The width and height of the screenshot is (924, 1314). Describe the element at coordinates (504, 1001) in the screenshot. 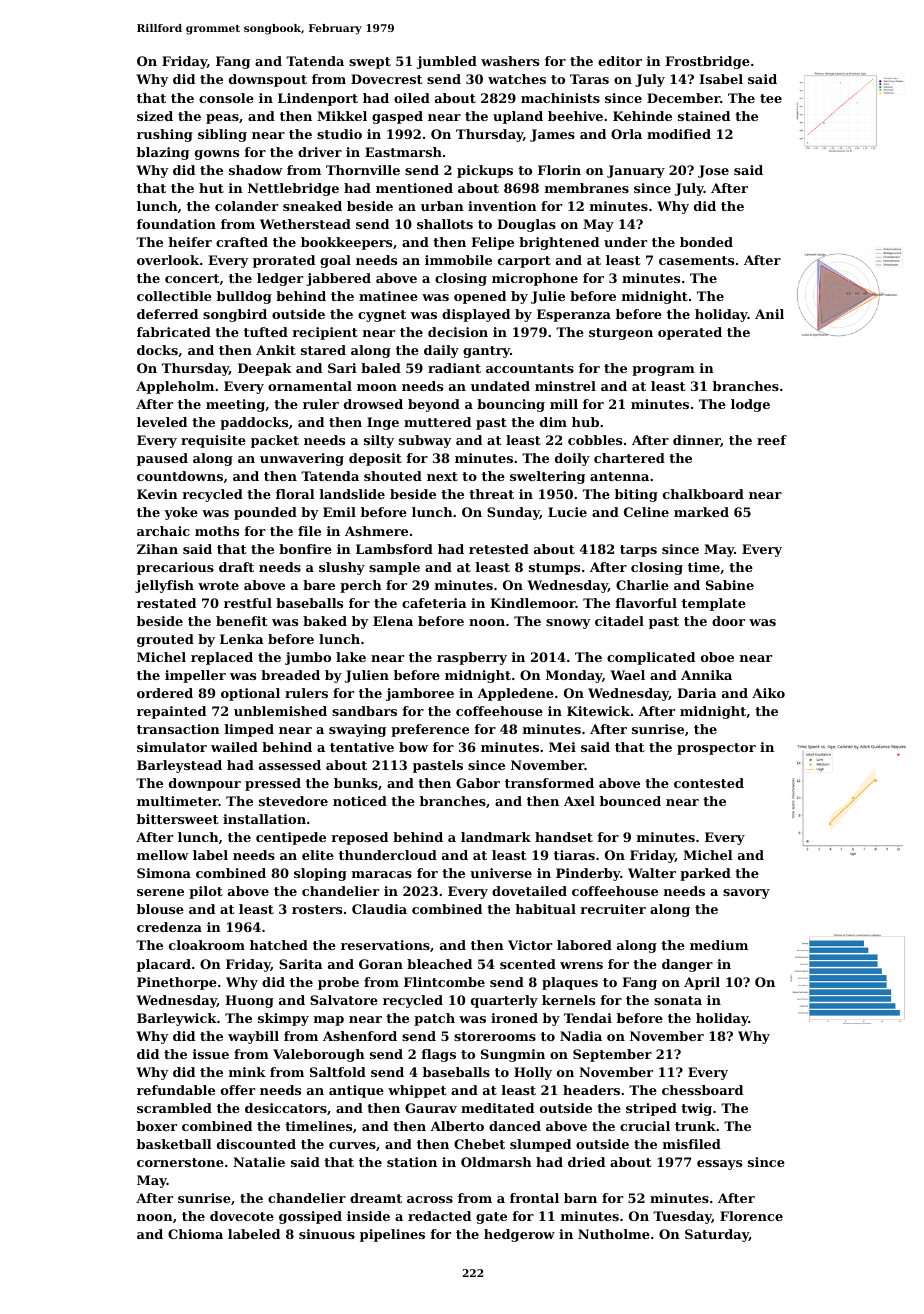

I see `quarterly` at that location.
